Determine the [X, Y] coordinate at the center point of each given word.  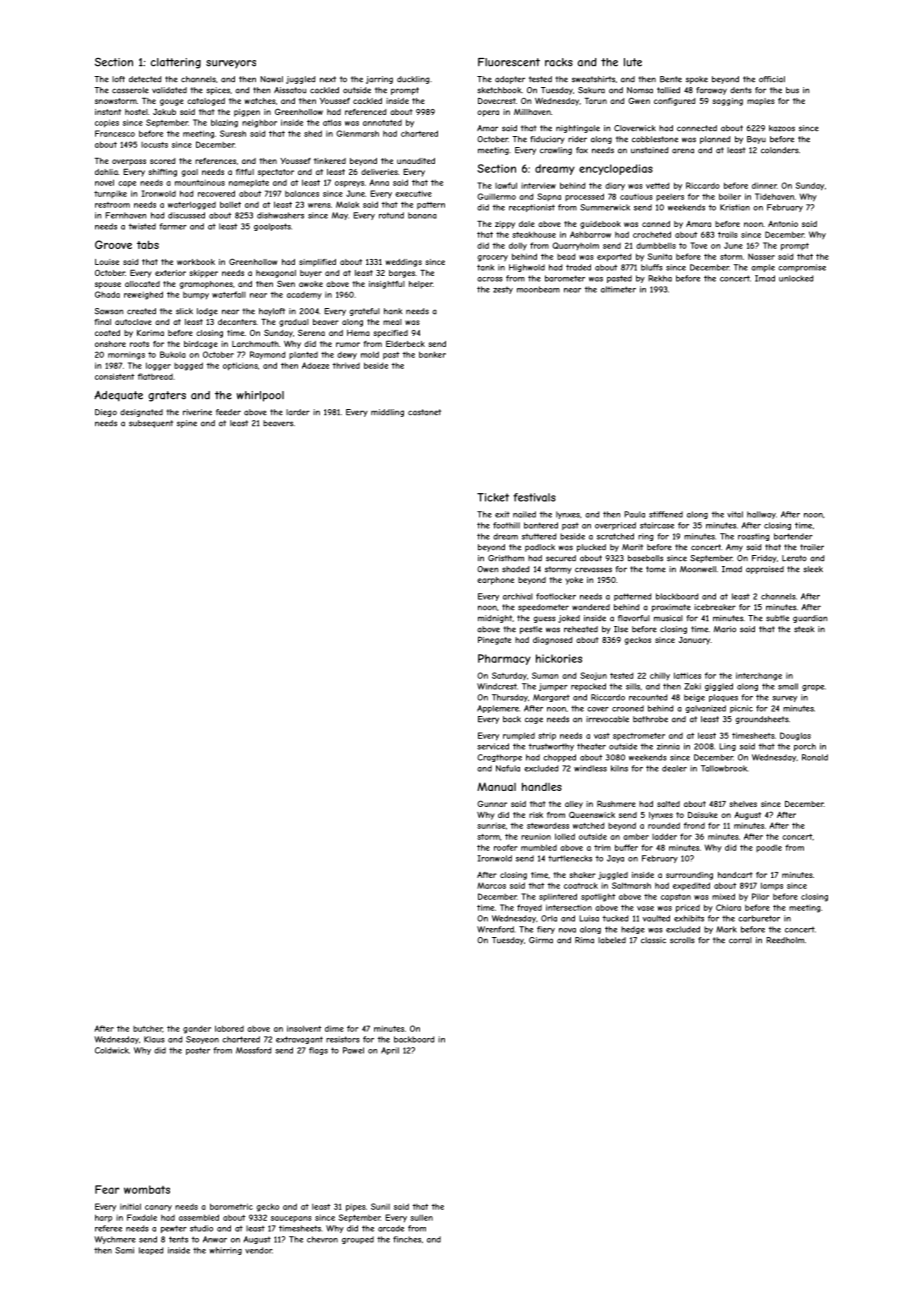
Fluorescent [509, 62]
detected [145, 79]
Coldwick [112, 1050]
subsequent [151, 424]
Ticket [493, 497]
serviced [493, 746]
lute [633, 62]
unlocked [796, 278]
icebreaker [715, 607]
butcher [148, 1029]
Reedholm [785, 940]
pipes [356, 1208]
